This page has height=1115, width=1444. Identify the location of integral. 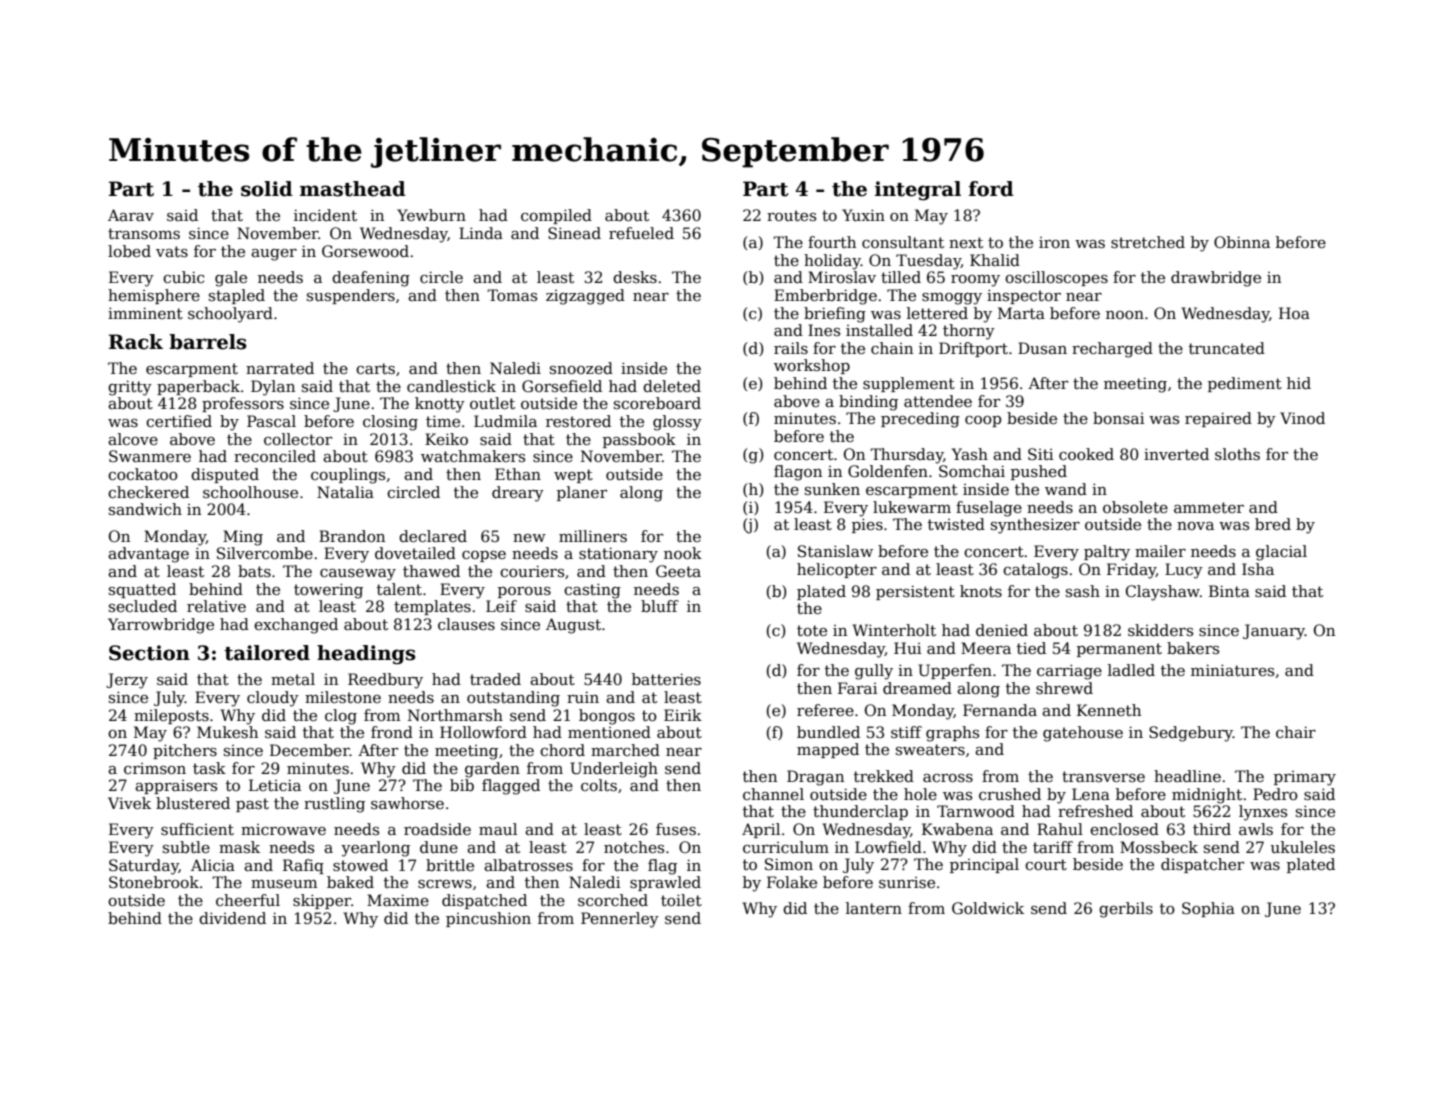
(918, 191).
